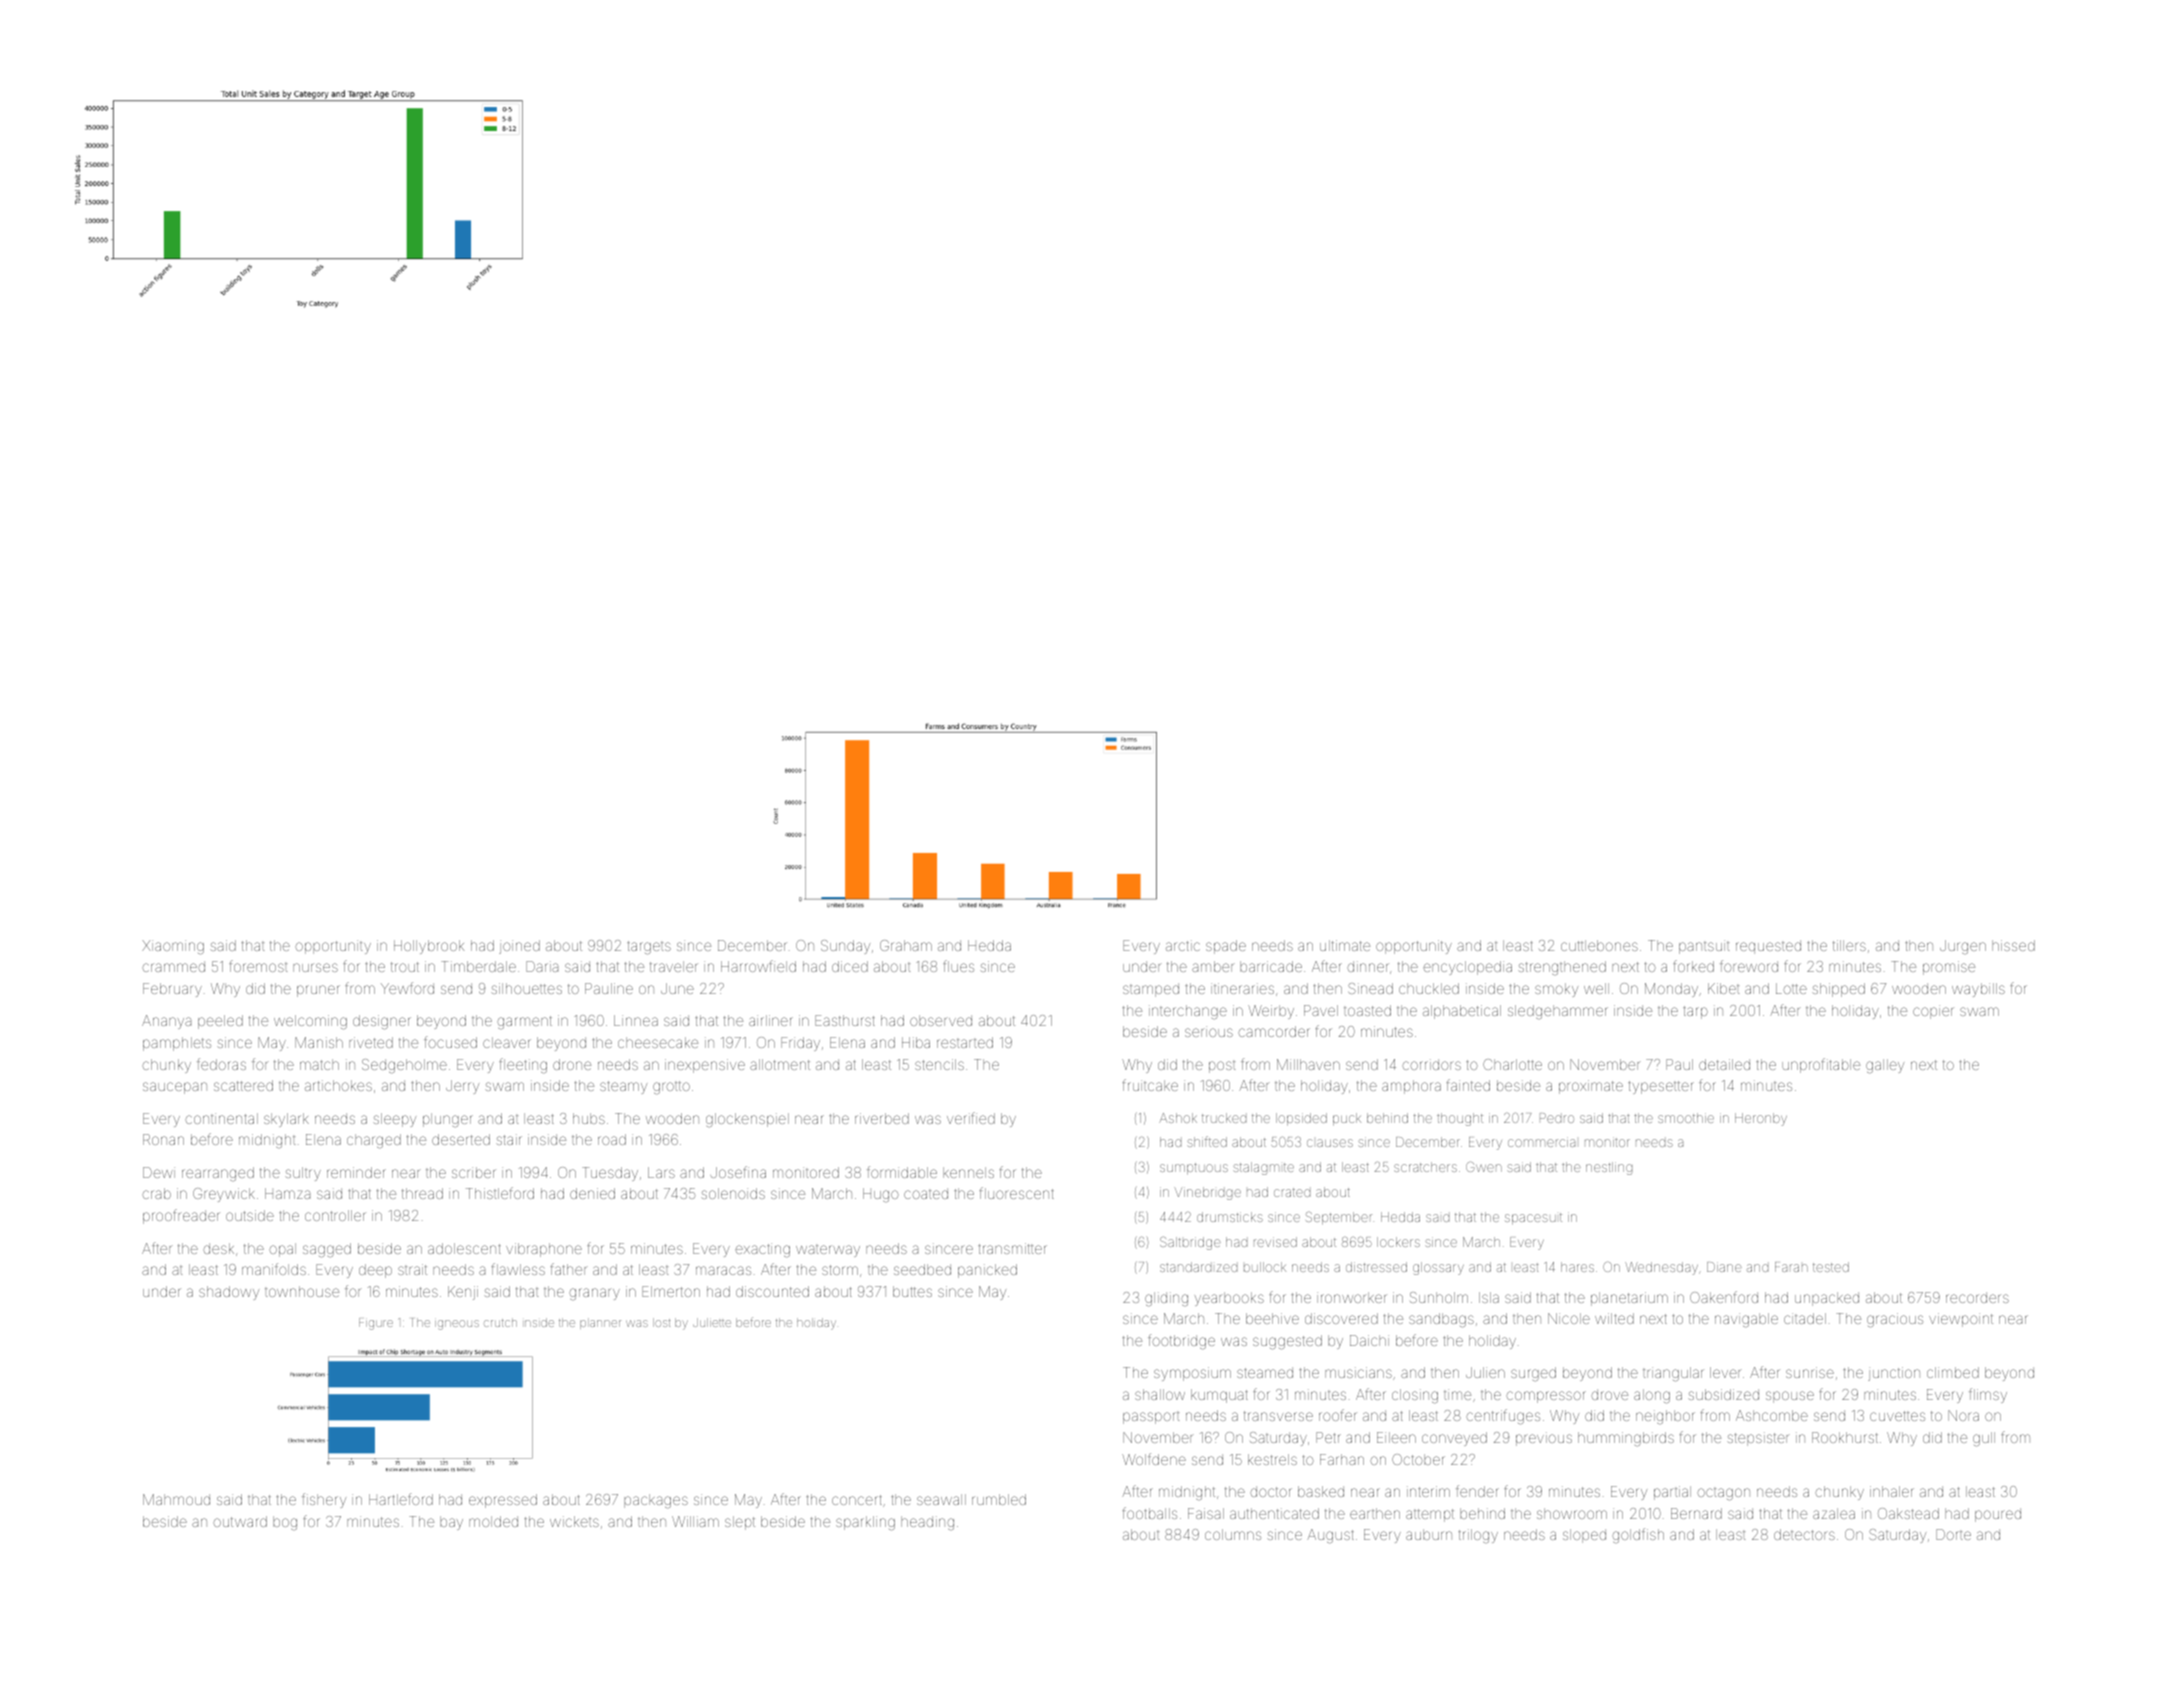 The image size is (2178, 1683). I want to click on hissed, so click(2013, 945).
